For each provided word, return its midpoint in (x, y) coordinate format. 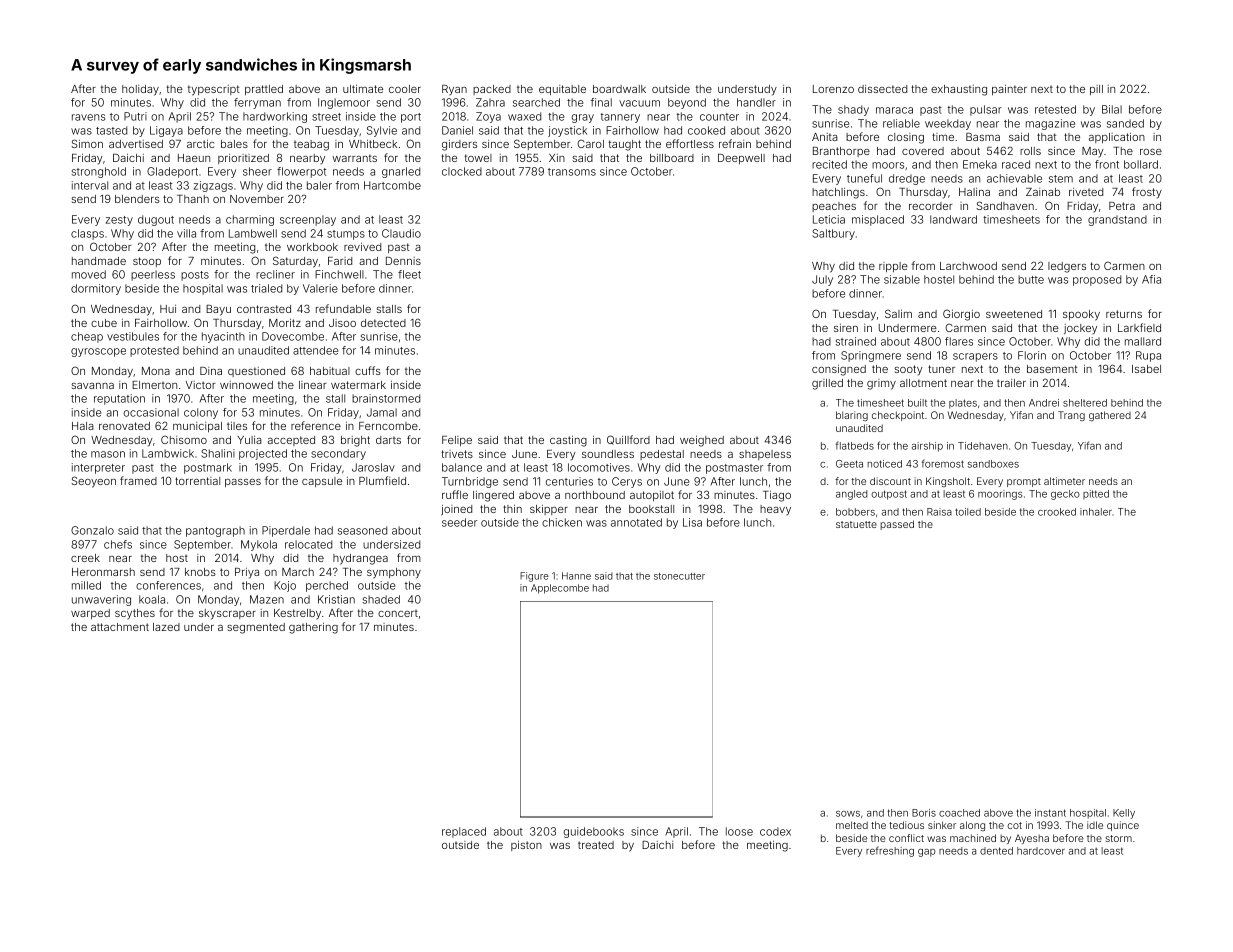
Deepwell (741, 159)
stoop (147, 262)
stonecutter (679, 576)
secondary (338, 454)
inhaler (1096, 512)
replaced (464, 832)
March (298, 572)
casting (568, 441)
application (1117, 137)
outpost (889, 495)
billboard (672, 158)
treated (596, 845)
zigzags (213, 186)
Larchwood (968, 266)
